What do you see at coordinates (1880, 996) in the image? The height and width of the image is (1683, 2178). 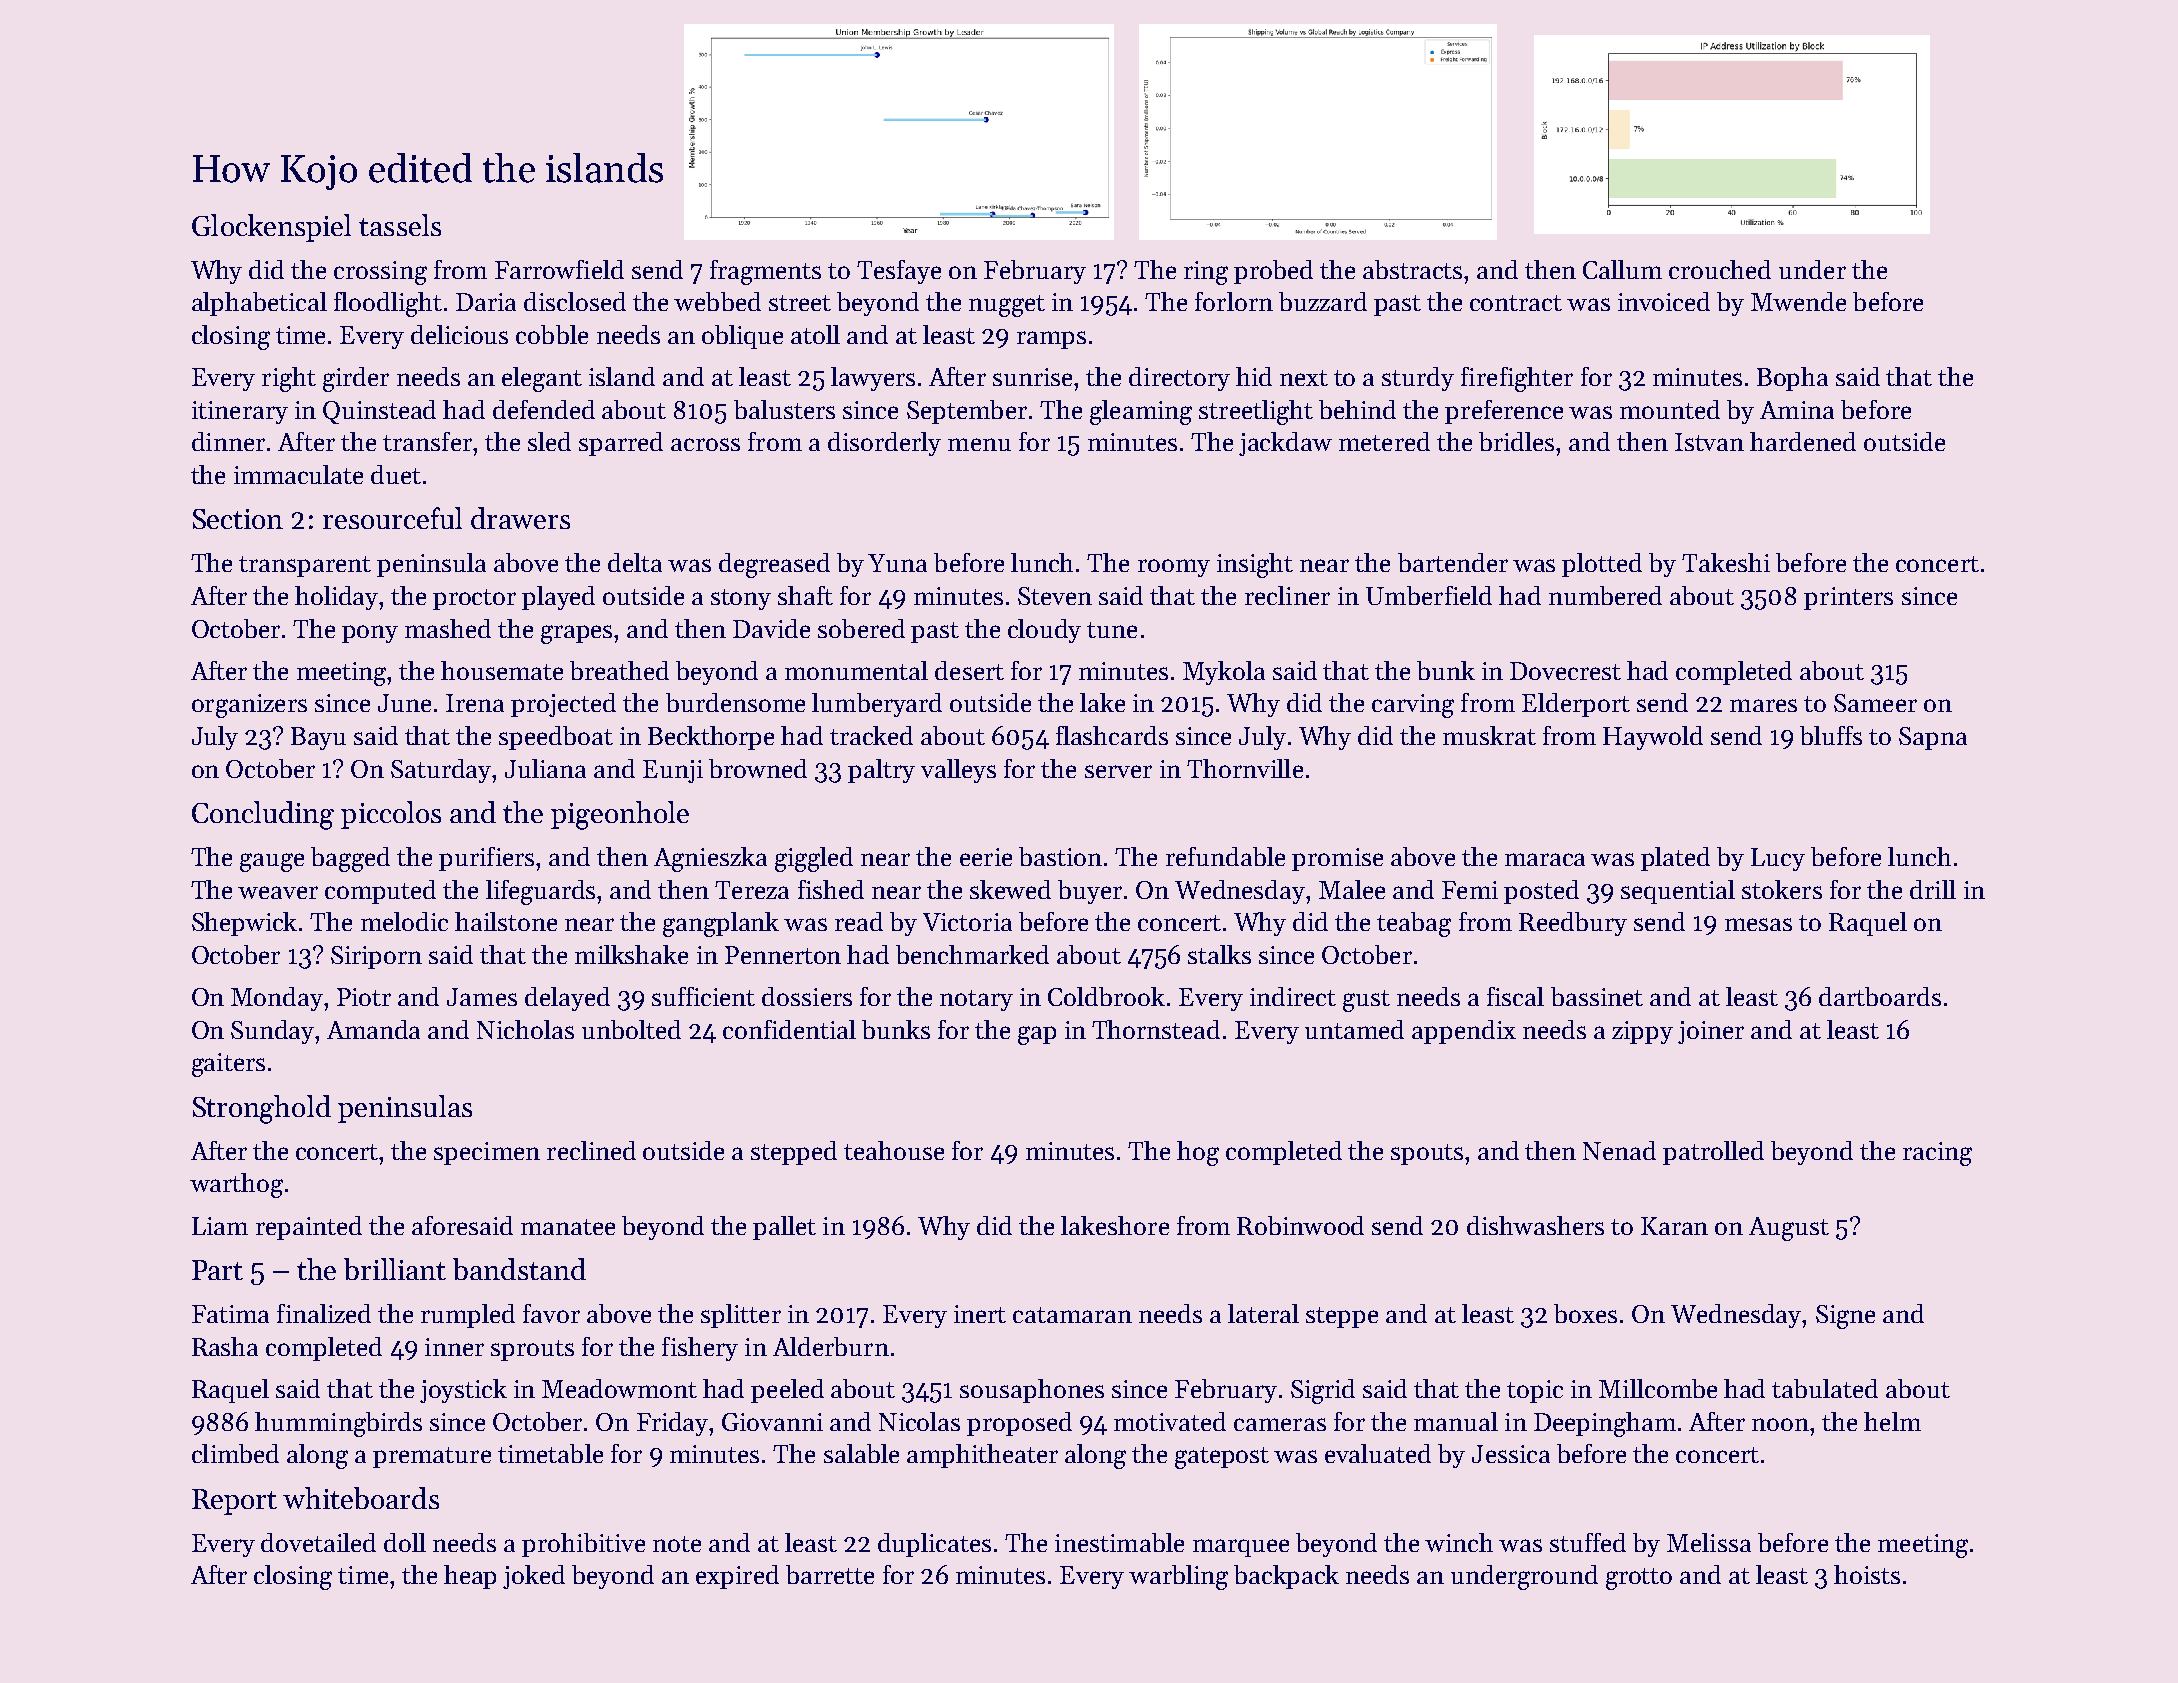 I see `dartboards` at bounding box center [1880, 996].
